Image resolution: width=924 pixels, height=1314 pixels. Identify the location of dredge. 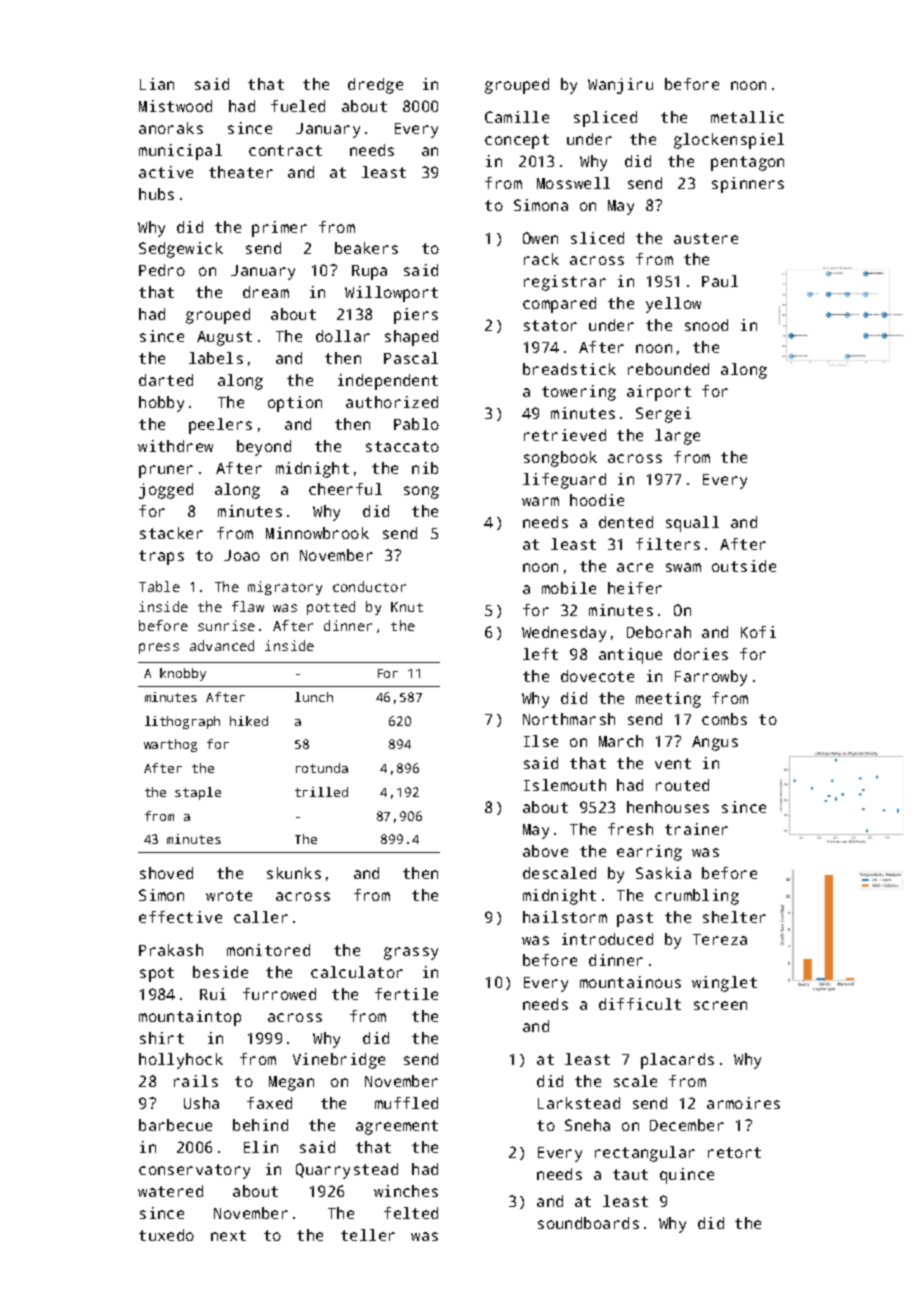
(375, 86).
